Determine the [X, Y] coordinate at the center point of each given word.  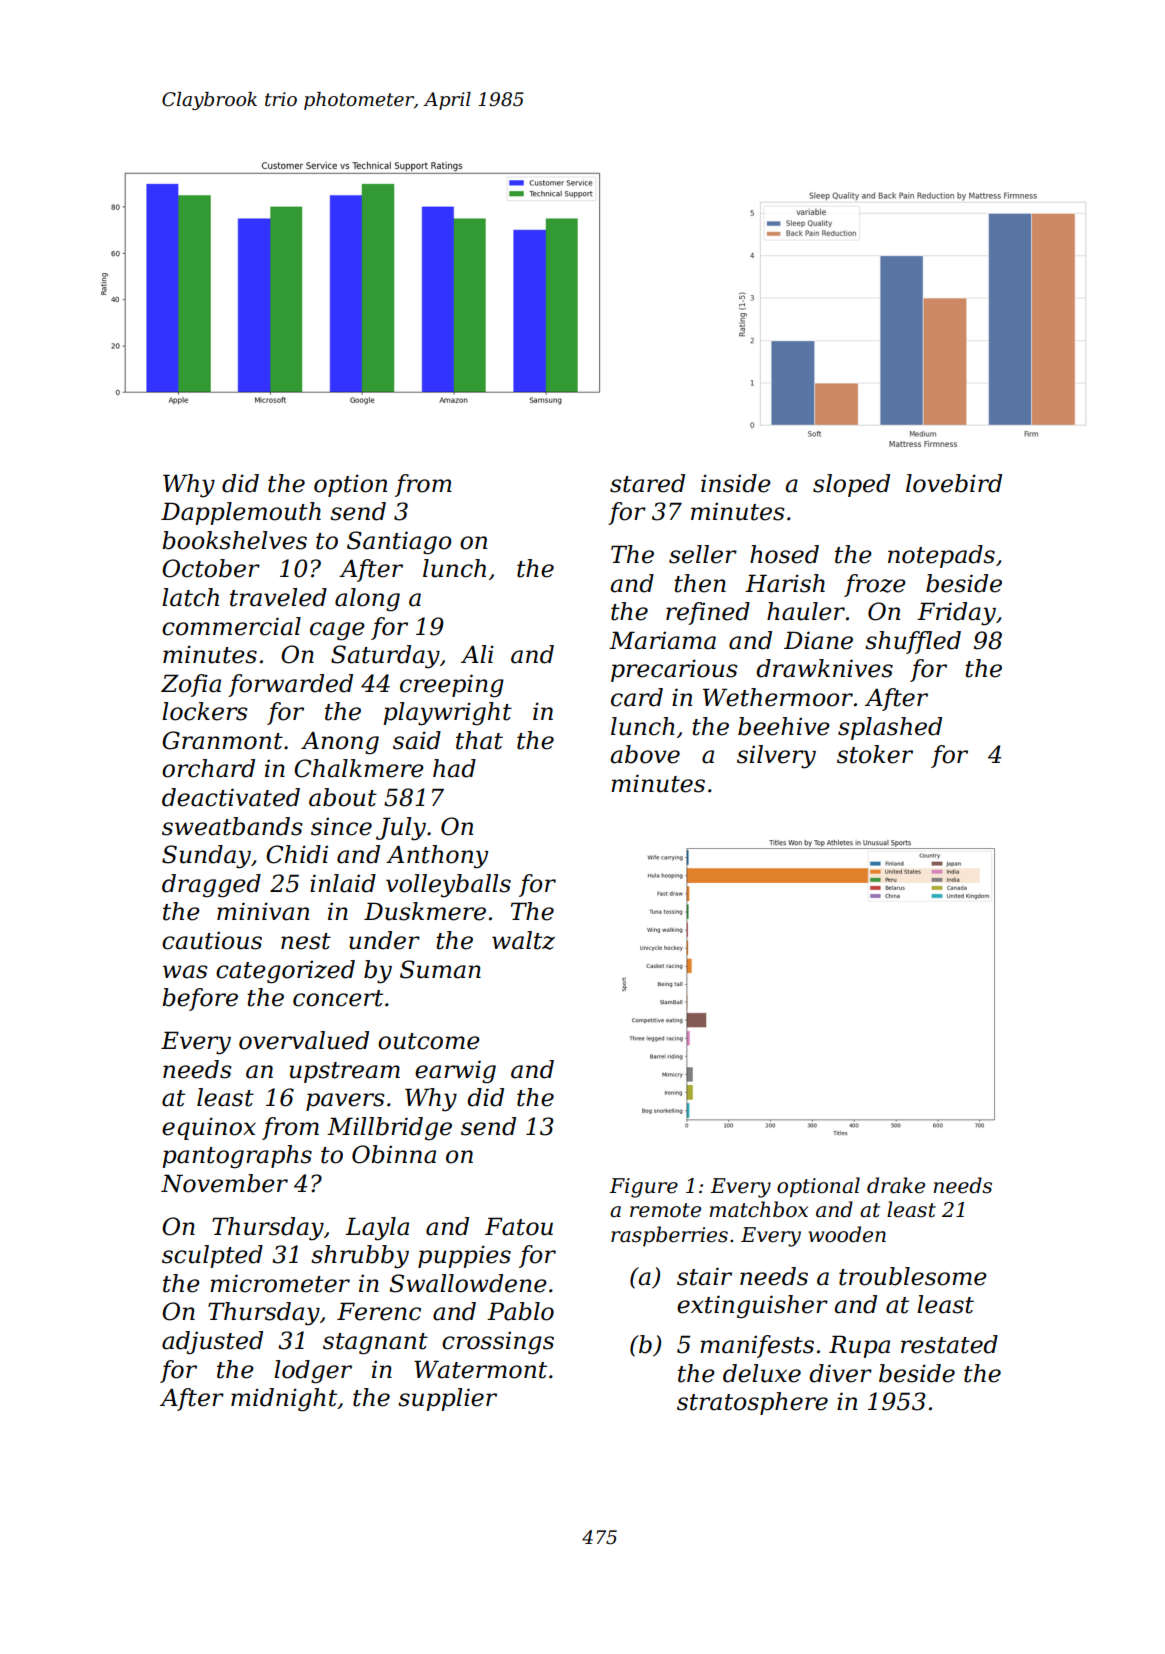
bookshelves [234, 540]
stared [647, 483]
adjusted [212, 1343]
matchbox [759, 1209]
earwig [455, 1072]
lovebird [954, 483]
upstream [344, 1072]
